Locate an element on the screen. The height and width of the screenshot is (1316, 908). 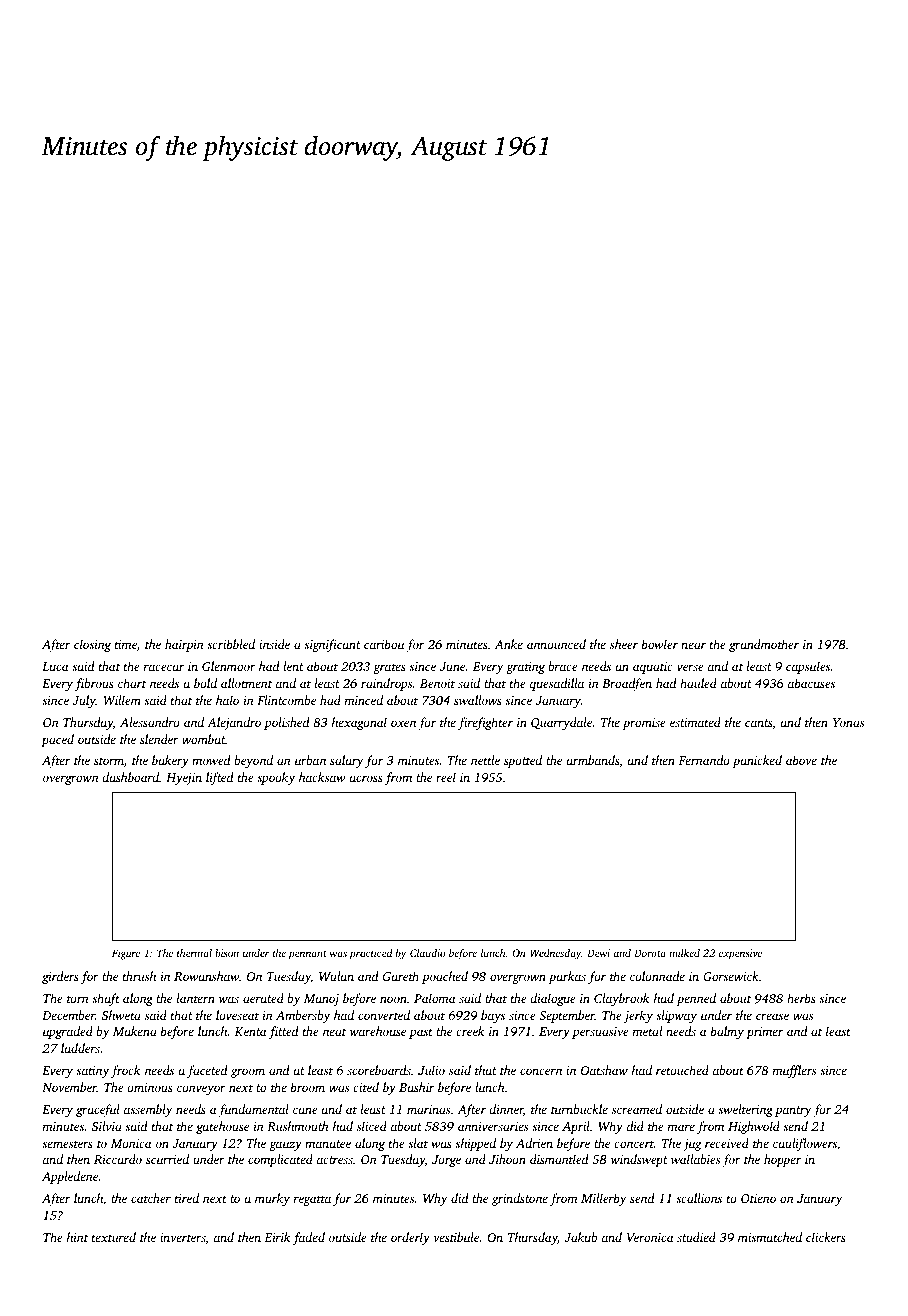
grates is located at coordinates (389, 668).
